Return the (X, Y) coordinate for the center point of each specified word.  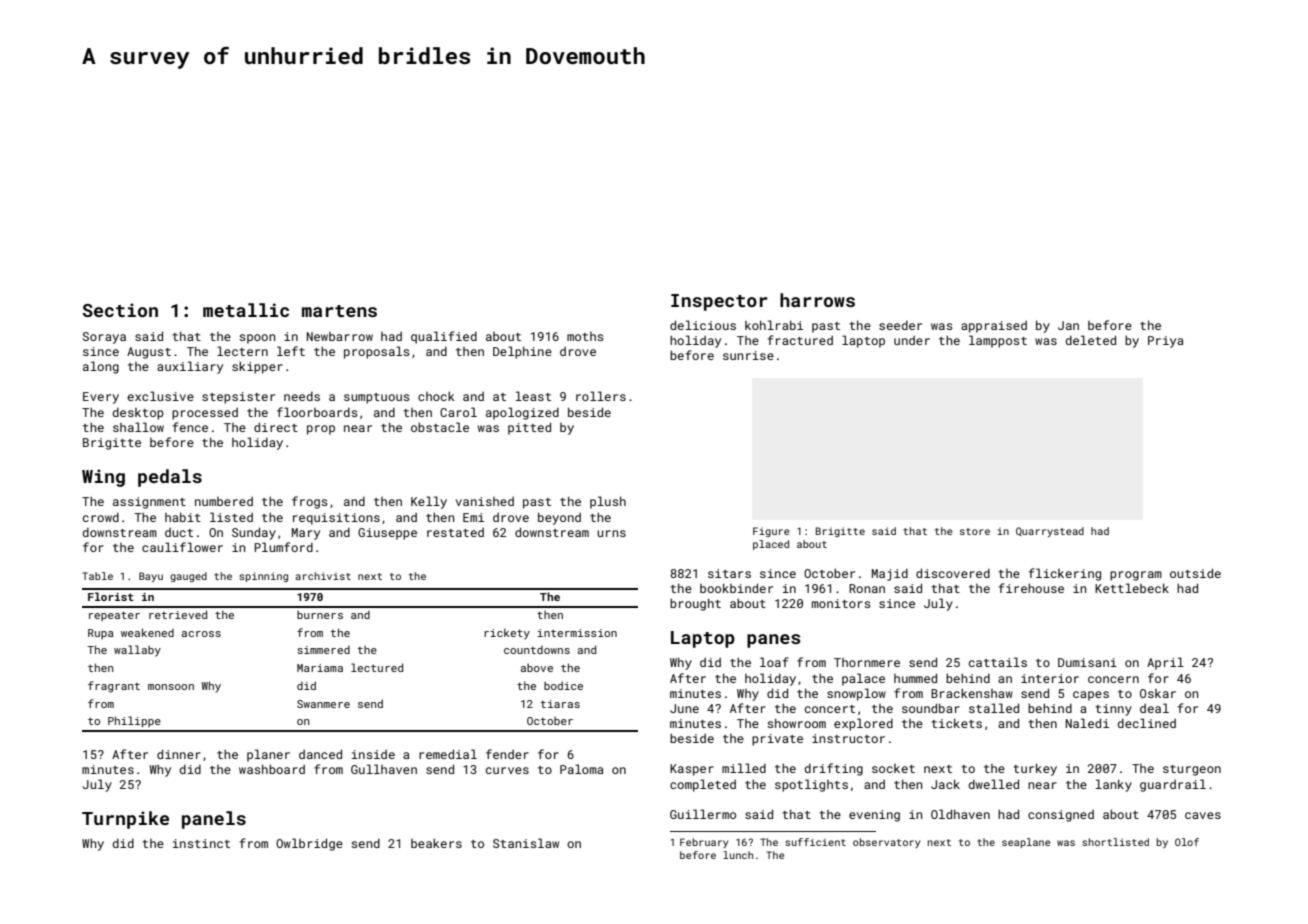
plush (608, 502)
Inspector (719, 302)
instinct (201, 843)
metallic (246, 310)
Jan (1068, 325)
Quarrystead (1050, 532)
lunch (738, 855)
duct (179, 532)
